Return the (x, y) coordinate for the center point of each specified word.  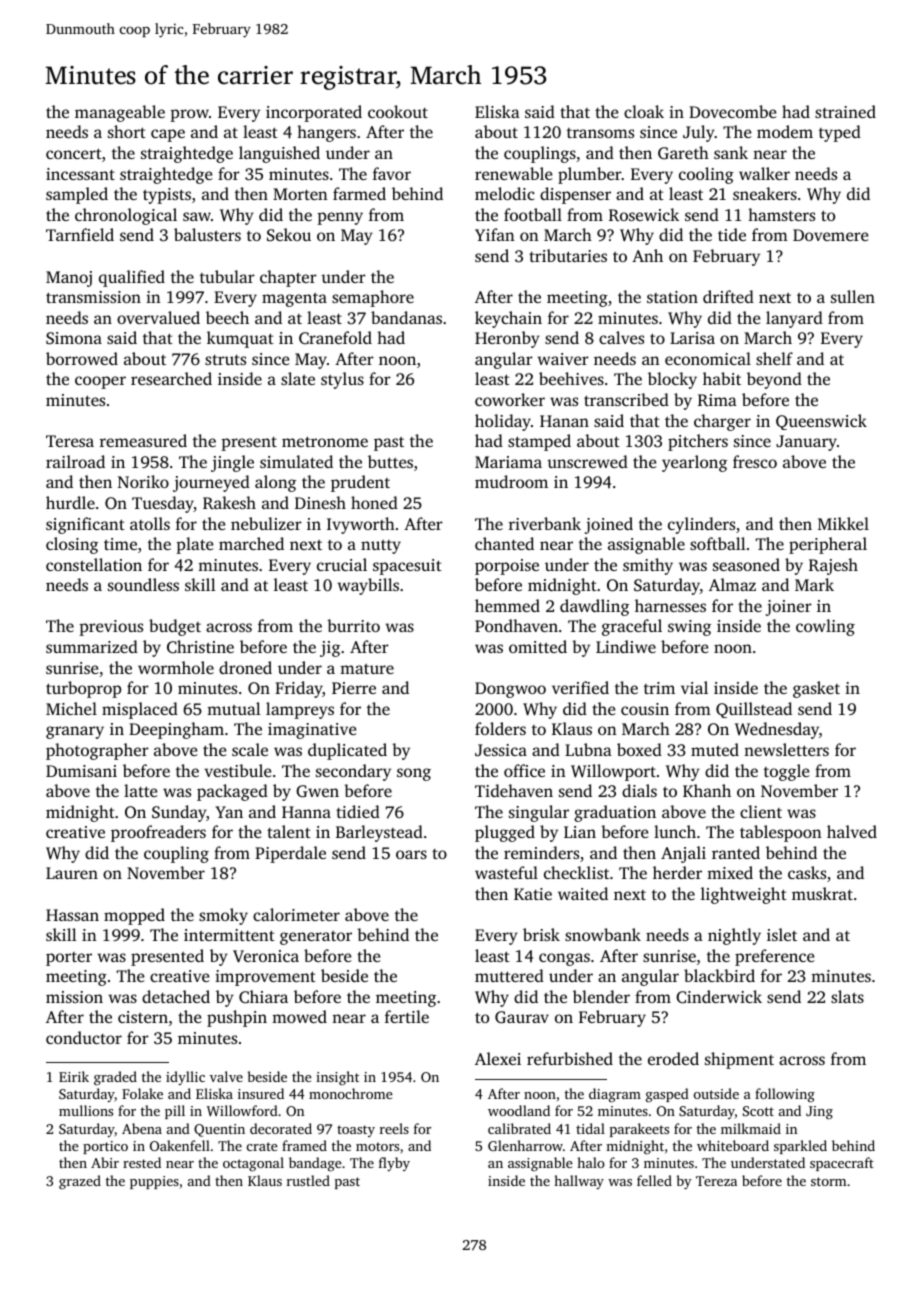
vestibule (238, 770)
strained (845, 111)
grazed (80, 1182)
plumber (590, 175)
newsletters (786, 749)
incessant (80, 174)
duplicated (347, 751)
